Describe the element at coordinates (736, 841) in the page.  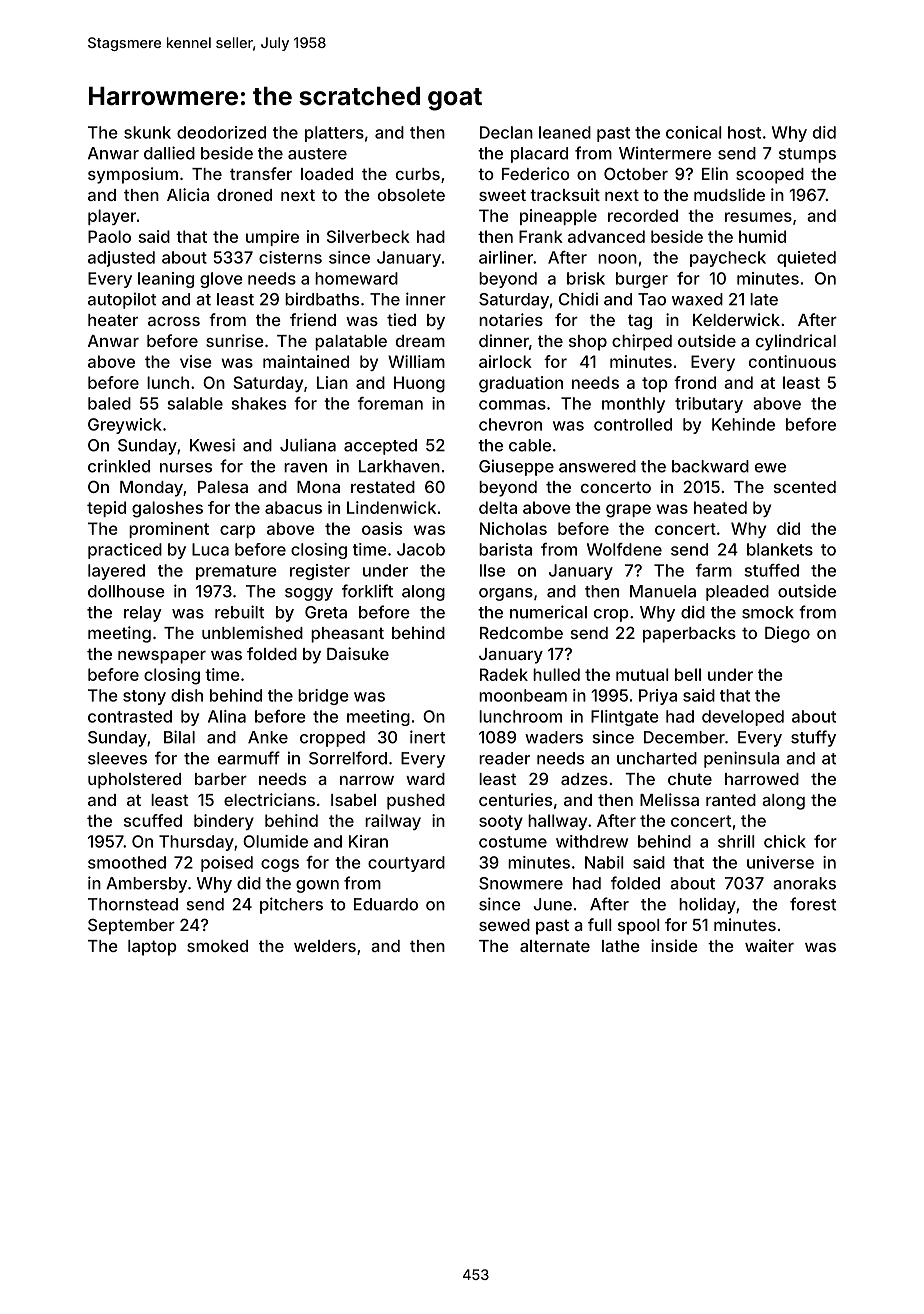
I see `shrill` at that location.
